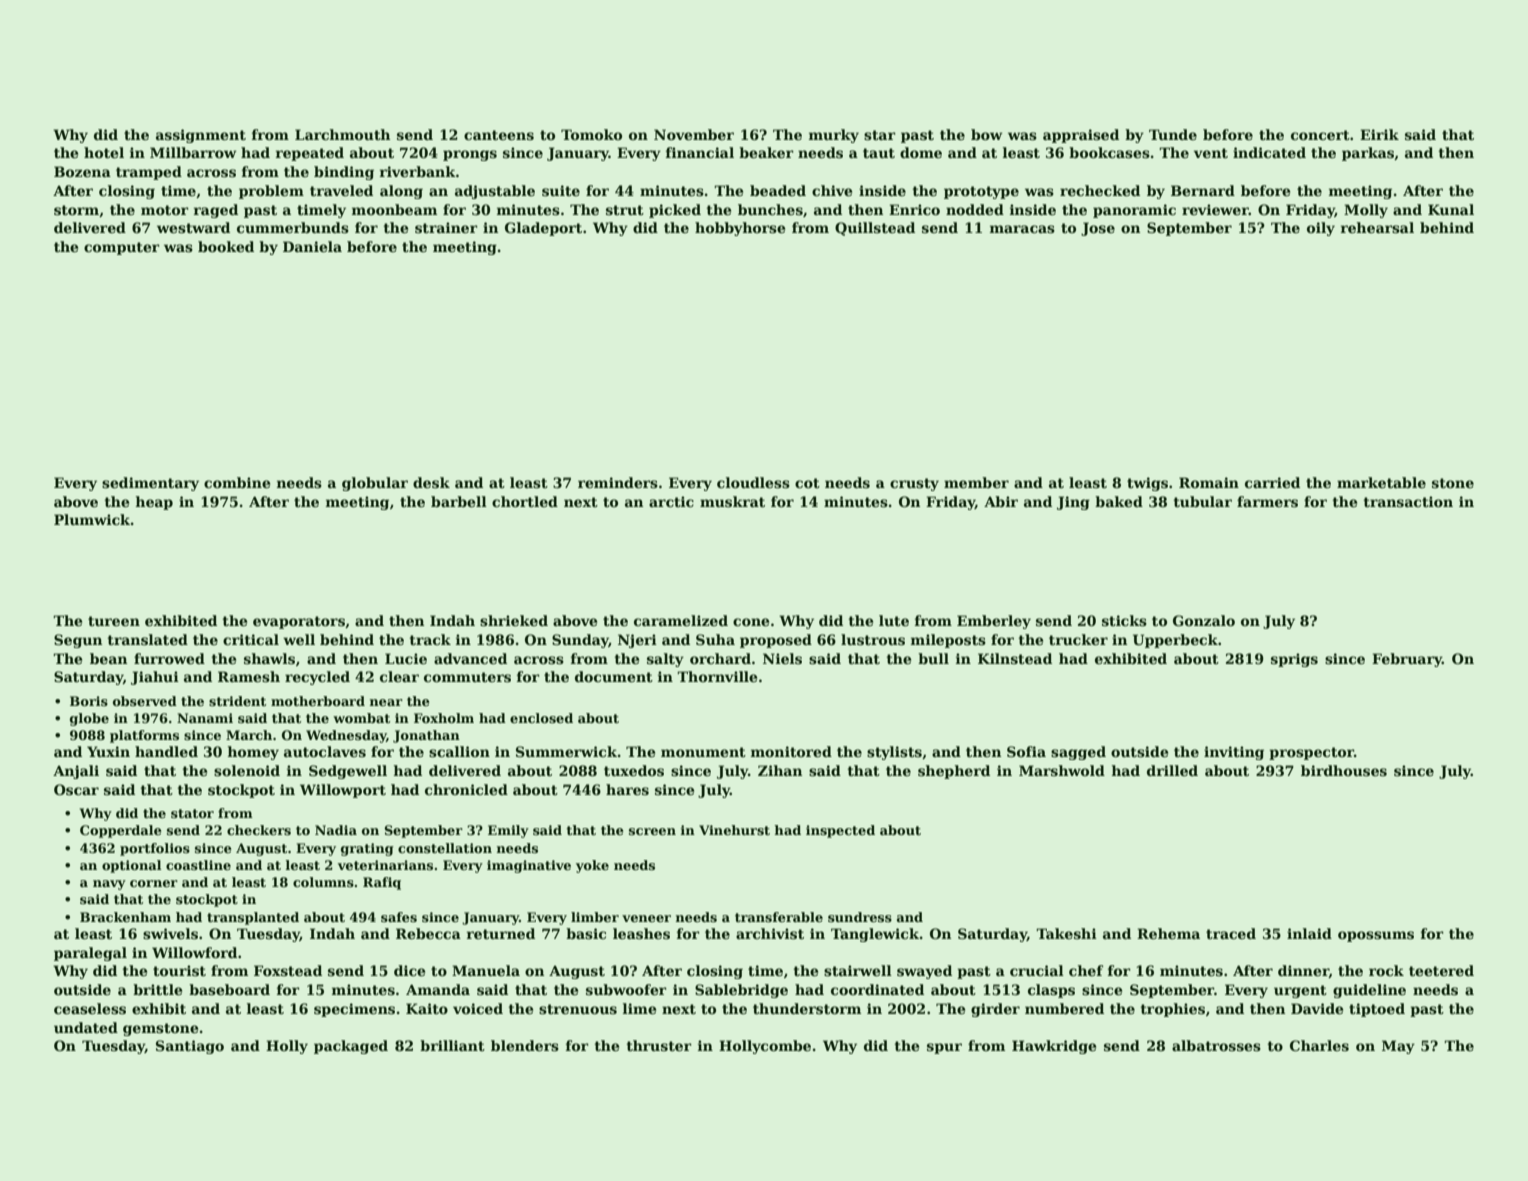  What do you see at coordinates (201, 136) in the image?
I see `assignment` at bounding box center [201, 136].
